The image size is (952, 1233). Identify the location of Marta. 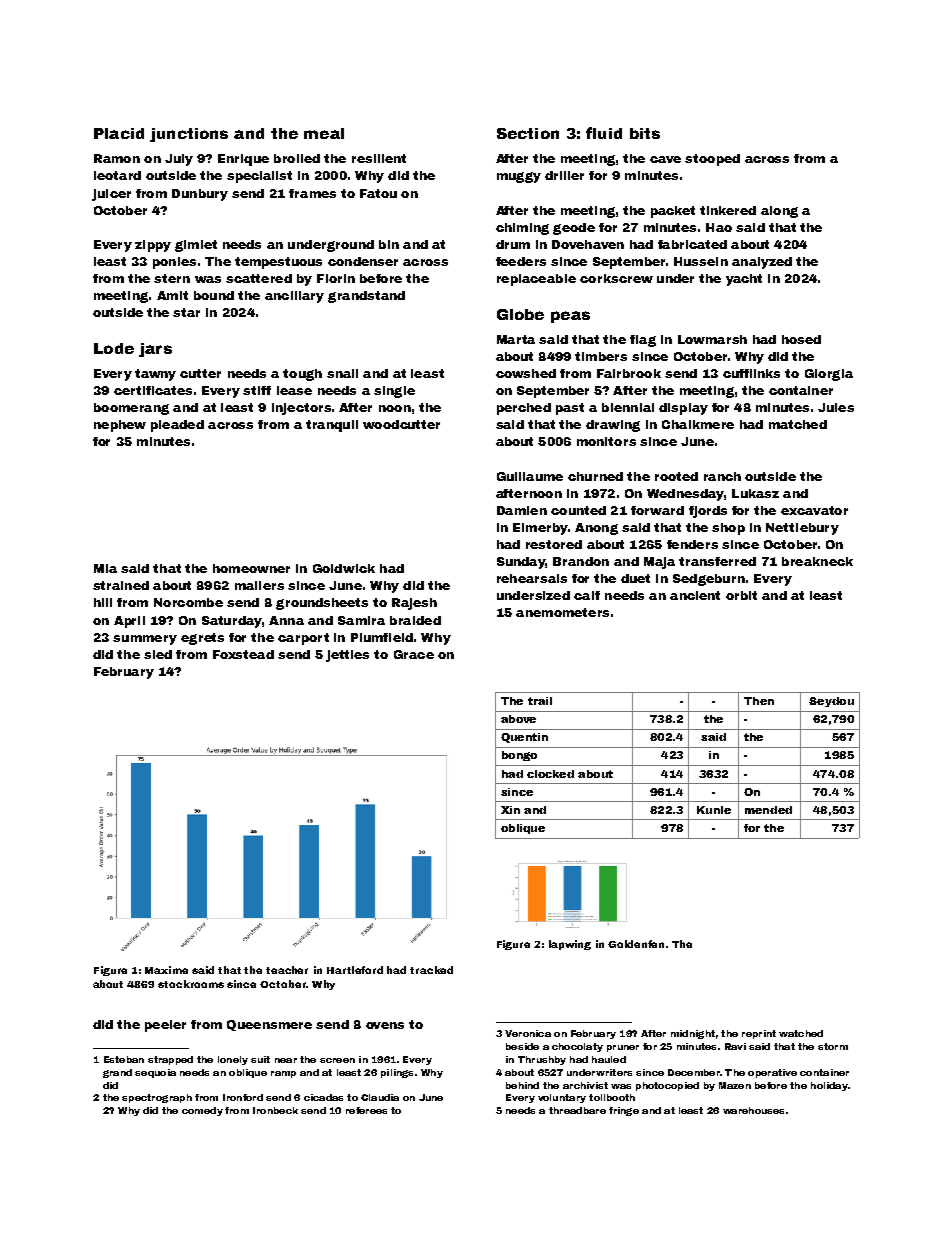
(516, 339).
